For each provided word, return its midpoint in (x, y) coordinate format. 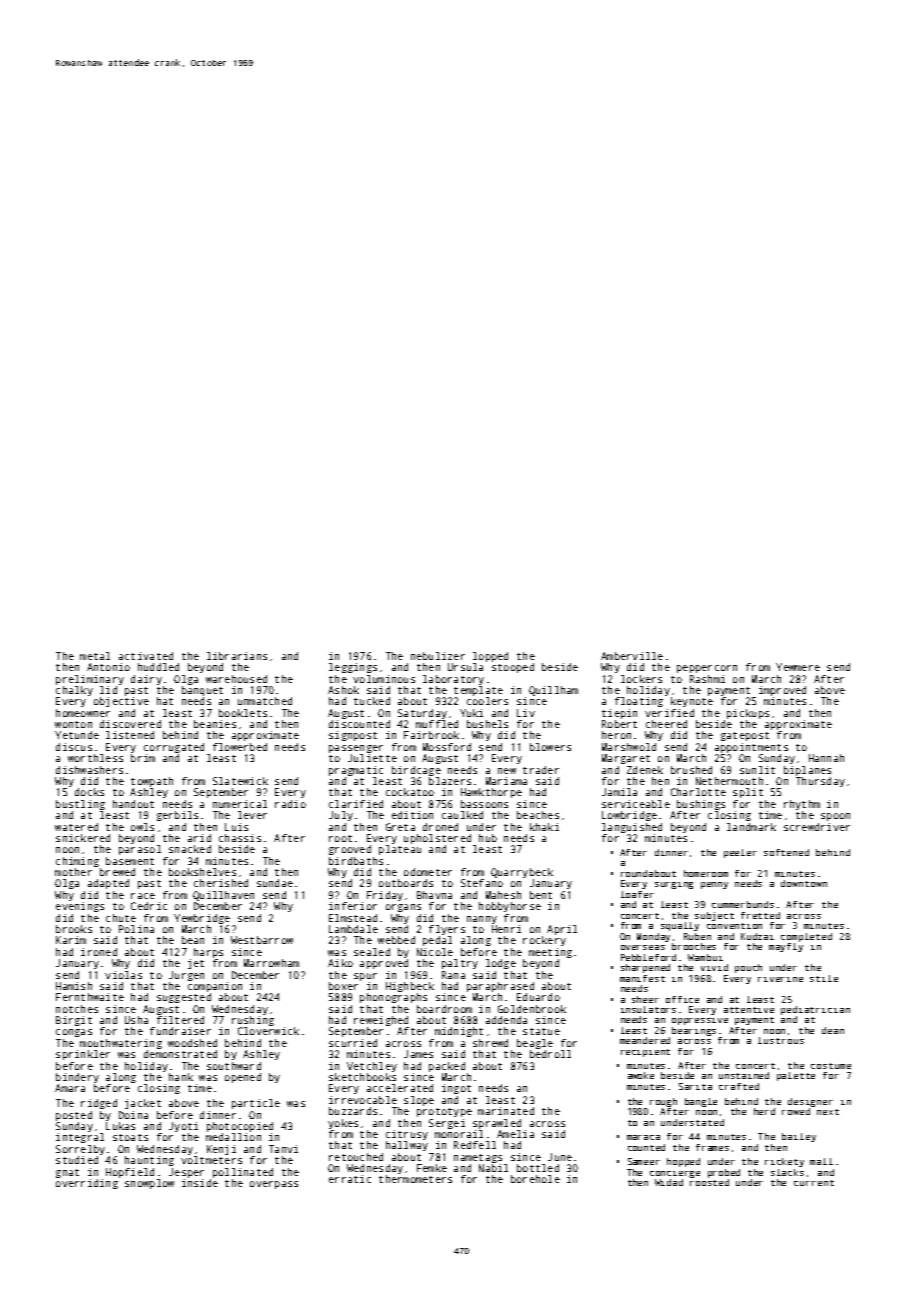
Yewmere (798, 667)
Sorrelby (80, 1150)
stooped (513, 668)
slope (419, 1101)
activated (146, 656)
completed (806, 937)
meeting (550, 953)
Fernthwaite (90, 997)
